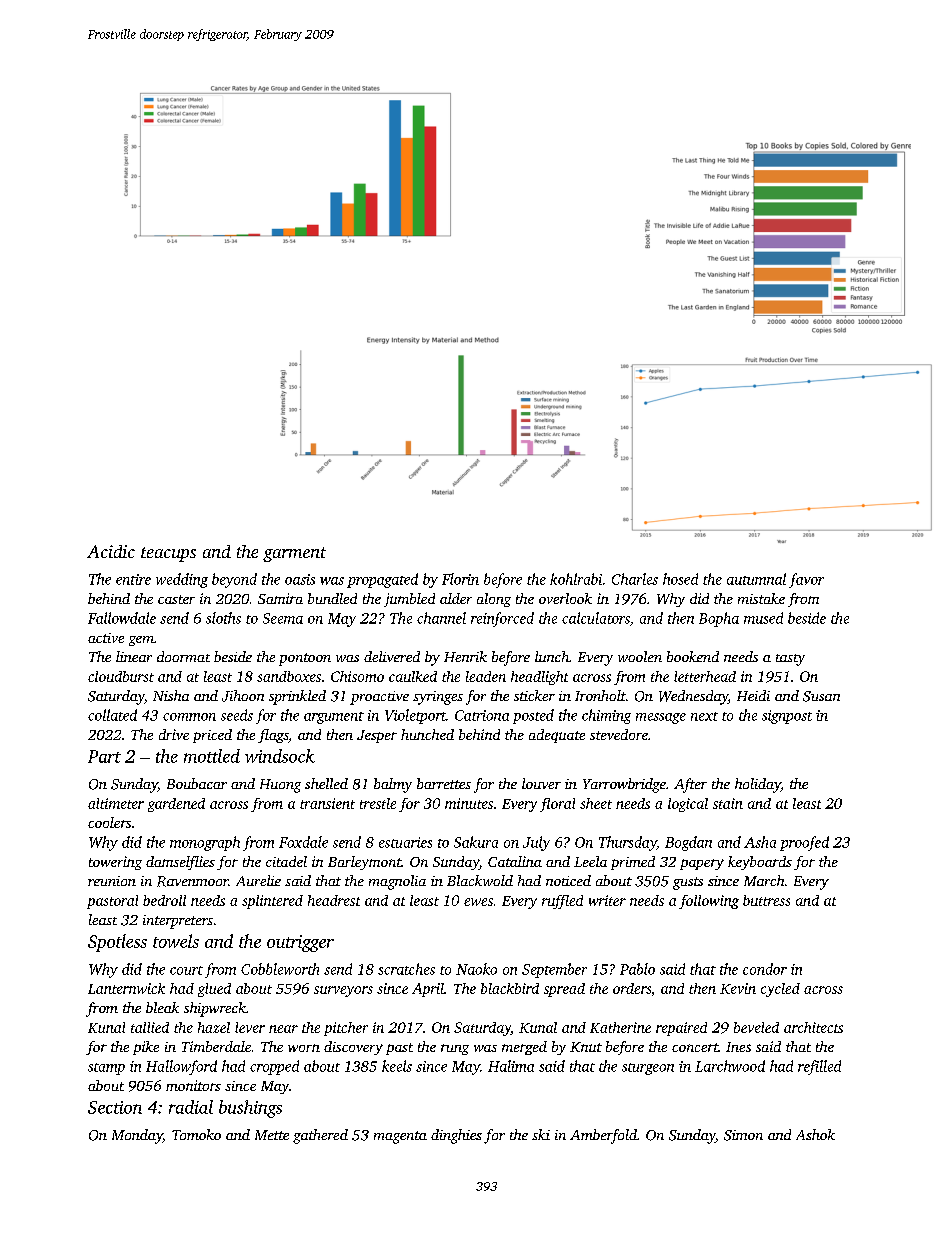 This screenshot has height=1233, width=952. What do you see at coordinates (196, 1134) in the screenshot?
I see `Tomoko` at bounding box center [196, 1134].
